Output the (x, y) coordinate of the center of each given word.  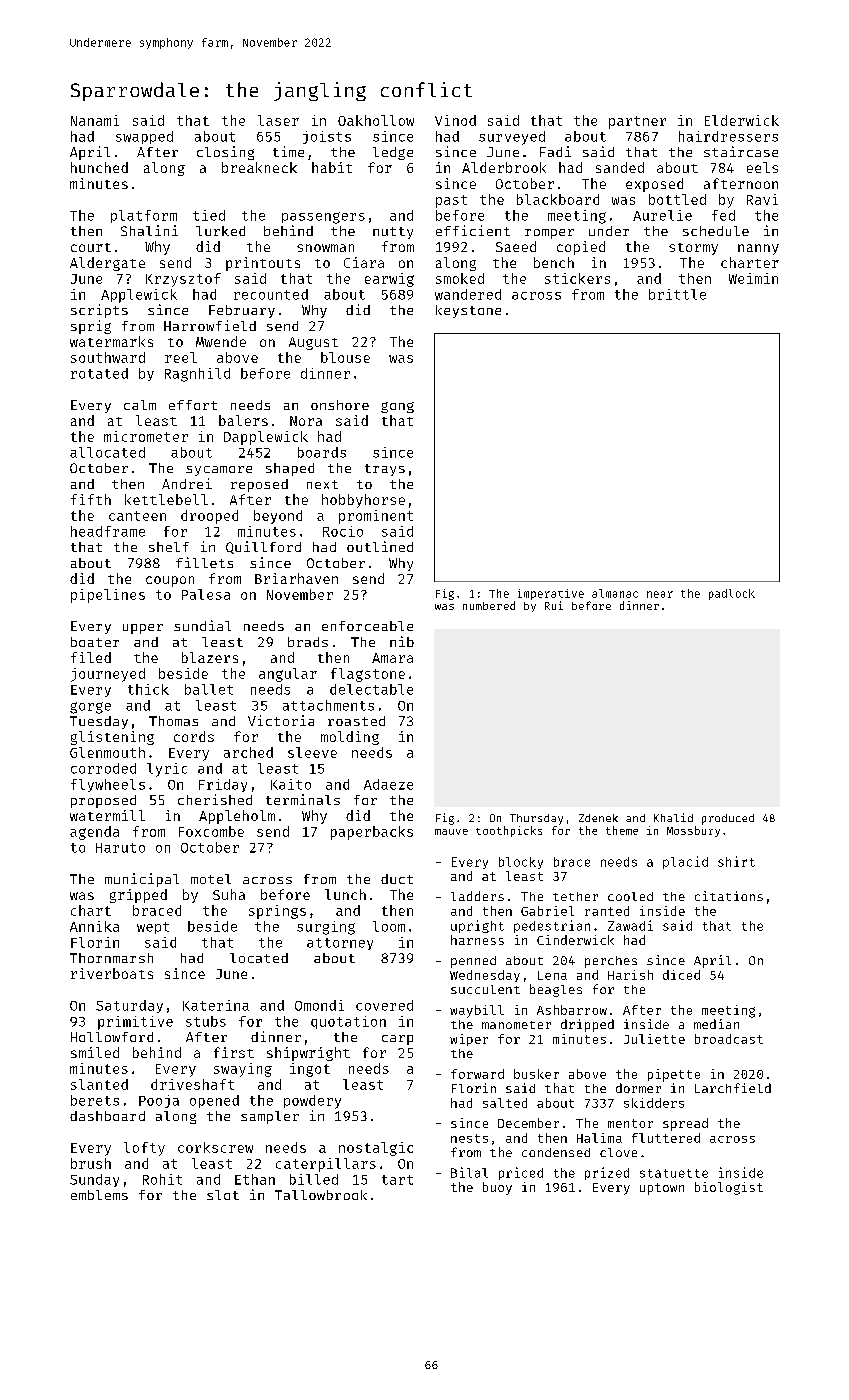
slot (223, 1195)
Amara (392, 658)
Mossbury (693, 831)
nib (402, 641)
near (660, 594)
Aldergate (107, 264)
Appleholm (237, 817)
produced (728, 819)
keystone (468, 311)
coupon (170, 581)
